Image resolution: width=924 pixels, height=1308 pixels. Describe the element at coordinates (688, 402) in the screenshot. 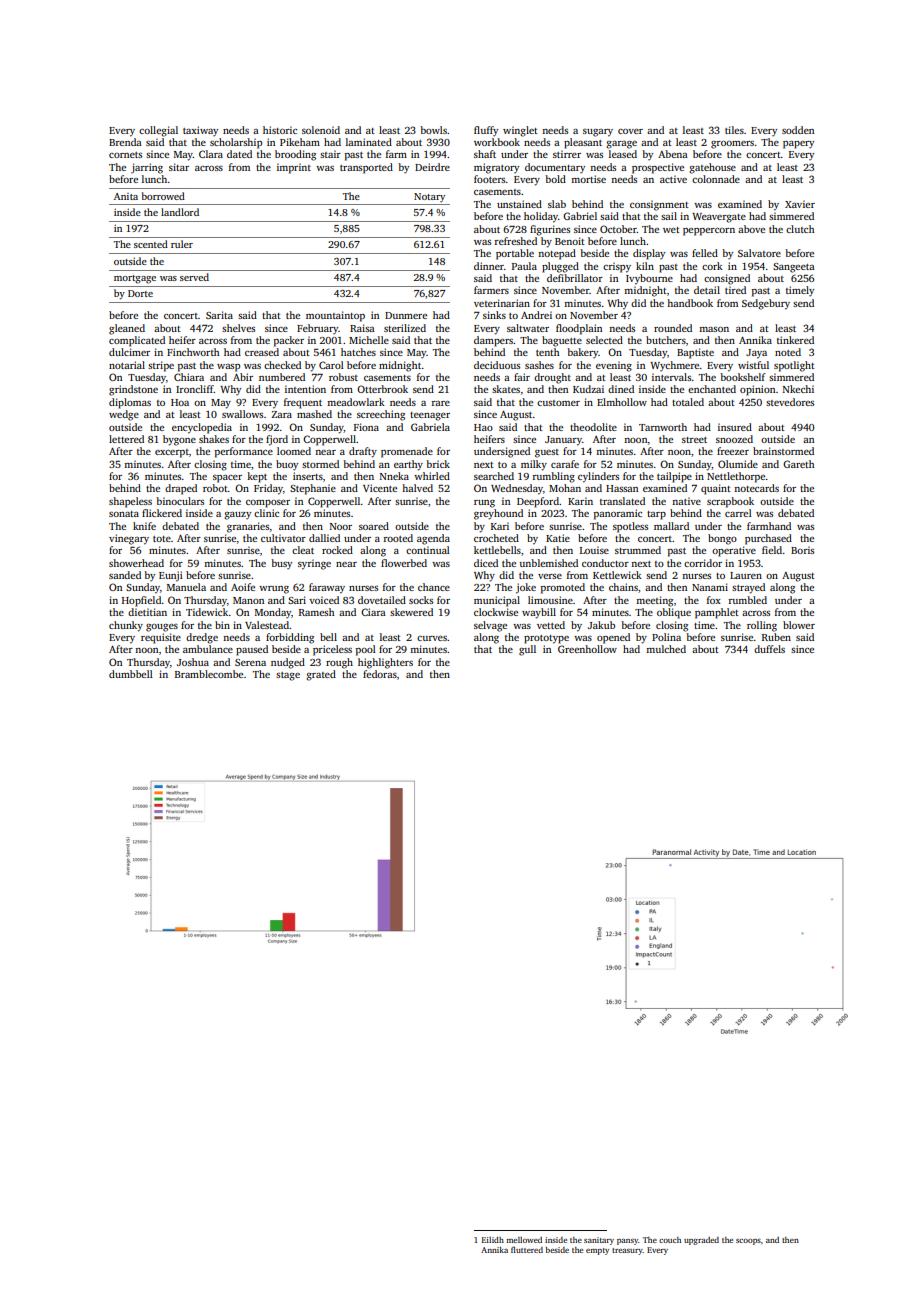

I see `totaled` at that location.
